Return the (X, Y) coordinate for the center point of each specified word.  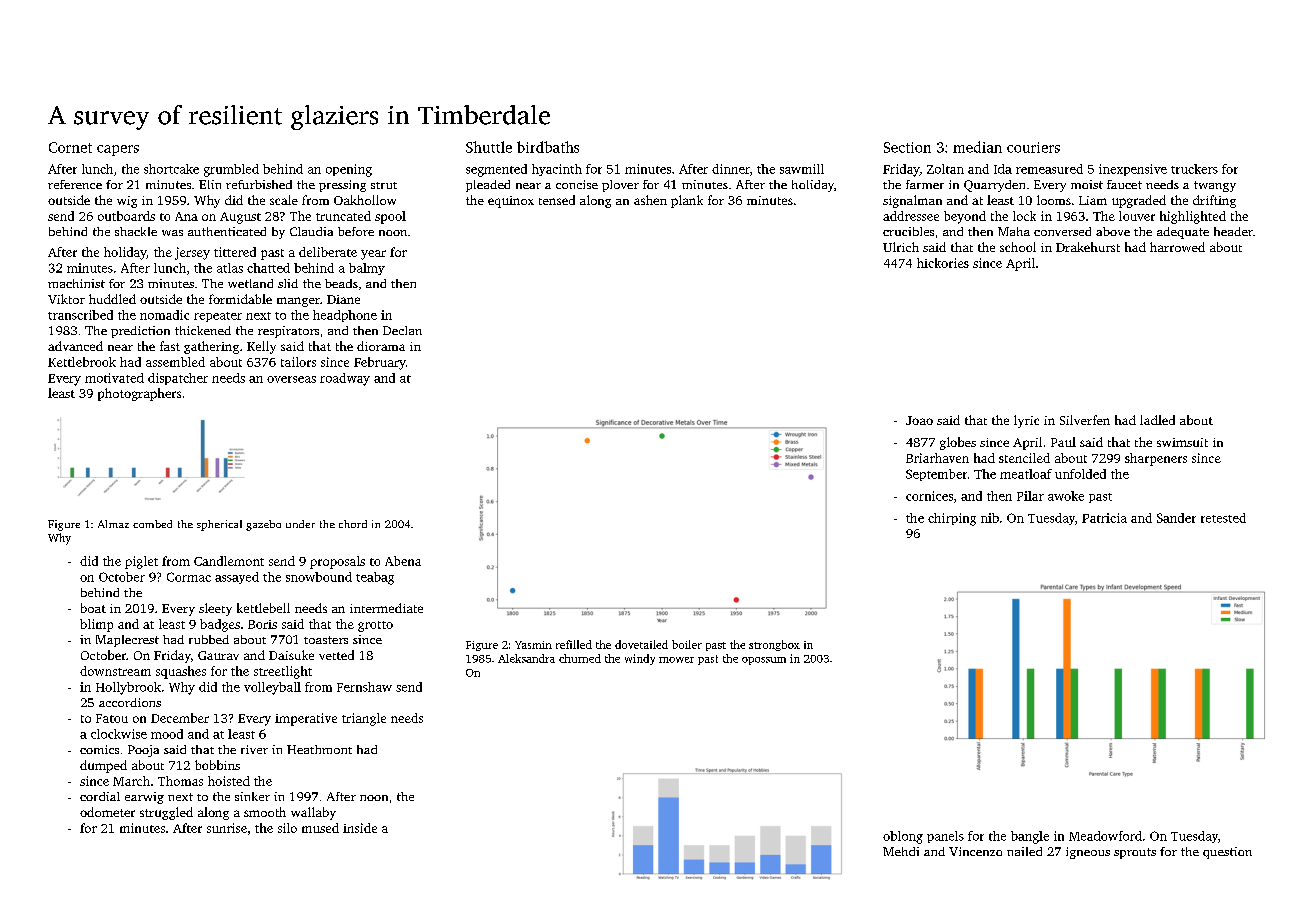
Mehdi (901, 851)
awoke (1066, 496)
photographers (139, 394)
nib (990, 518)
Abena (403, 561)
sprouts (1135, 853)
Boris (262, 624)
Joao (919, 420)
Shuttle (489, 147)
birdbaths (548, 147)
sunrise (227, 828)
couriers (1033, 147)
